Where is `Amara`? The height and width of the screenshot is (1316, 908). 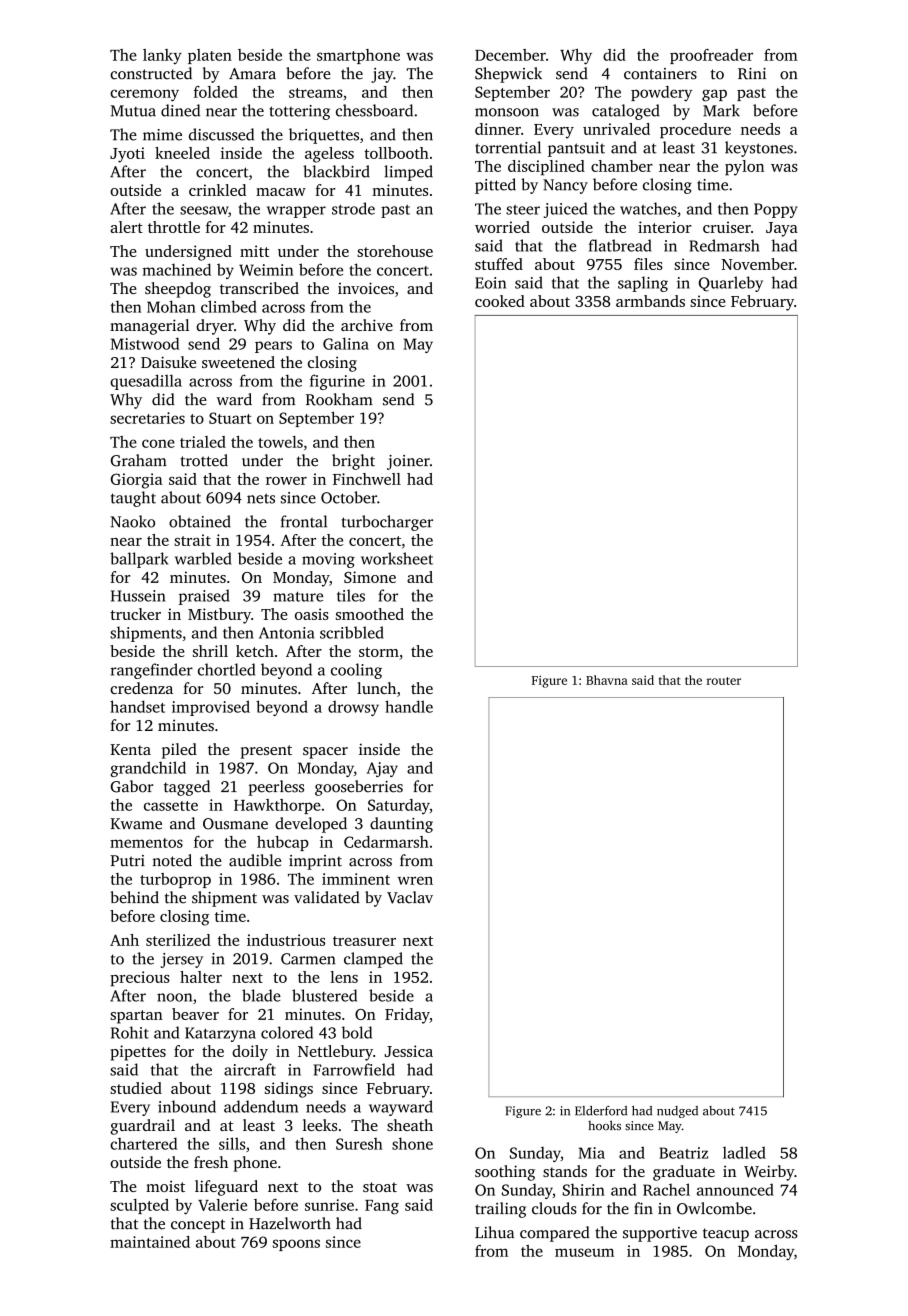 Amara is located at coordinates (252, 74).
